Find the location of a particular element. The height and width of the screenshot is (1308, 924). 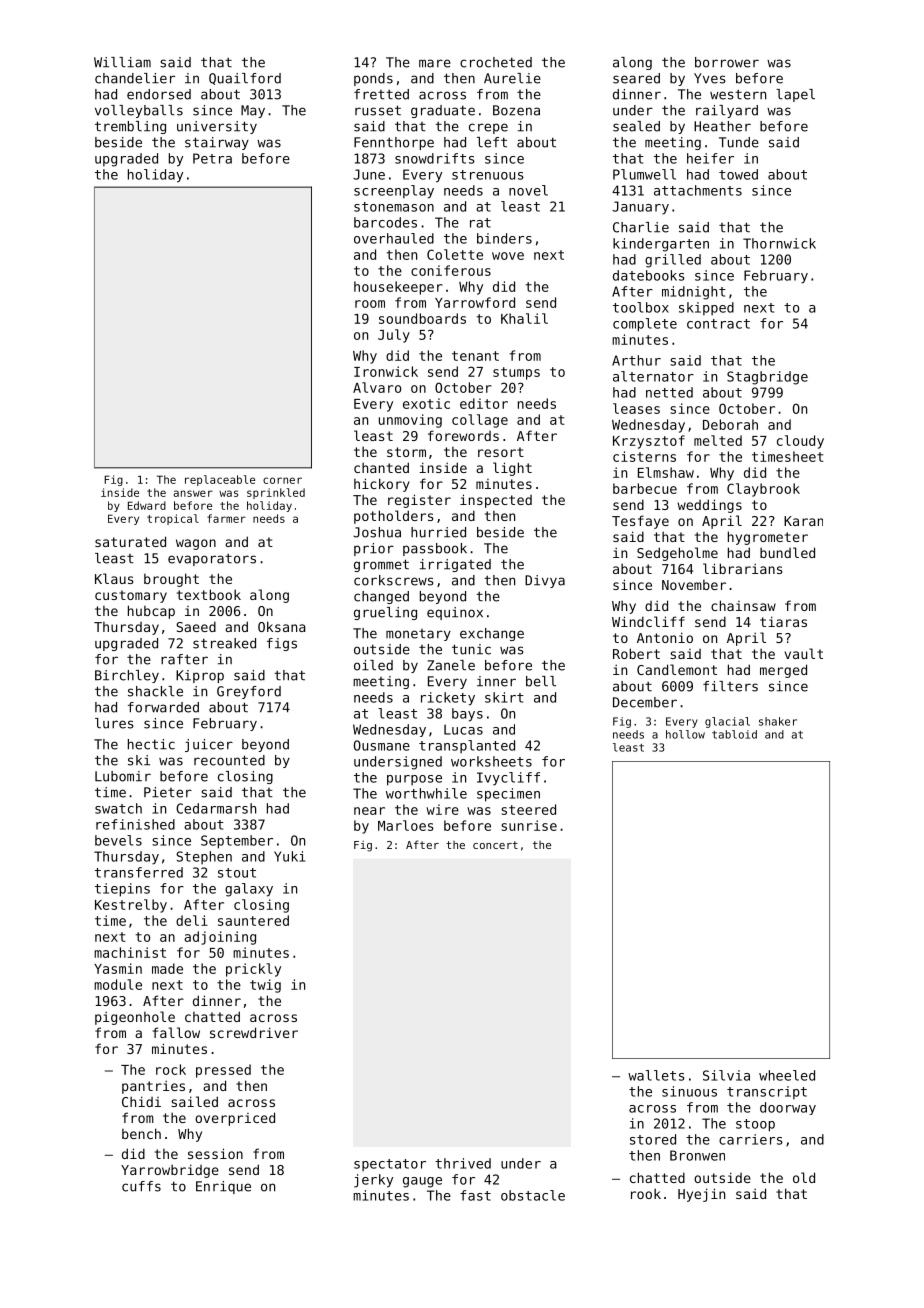

university is located at coordinates (217, 127).
